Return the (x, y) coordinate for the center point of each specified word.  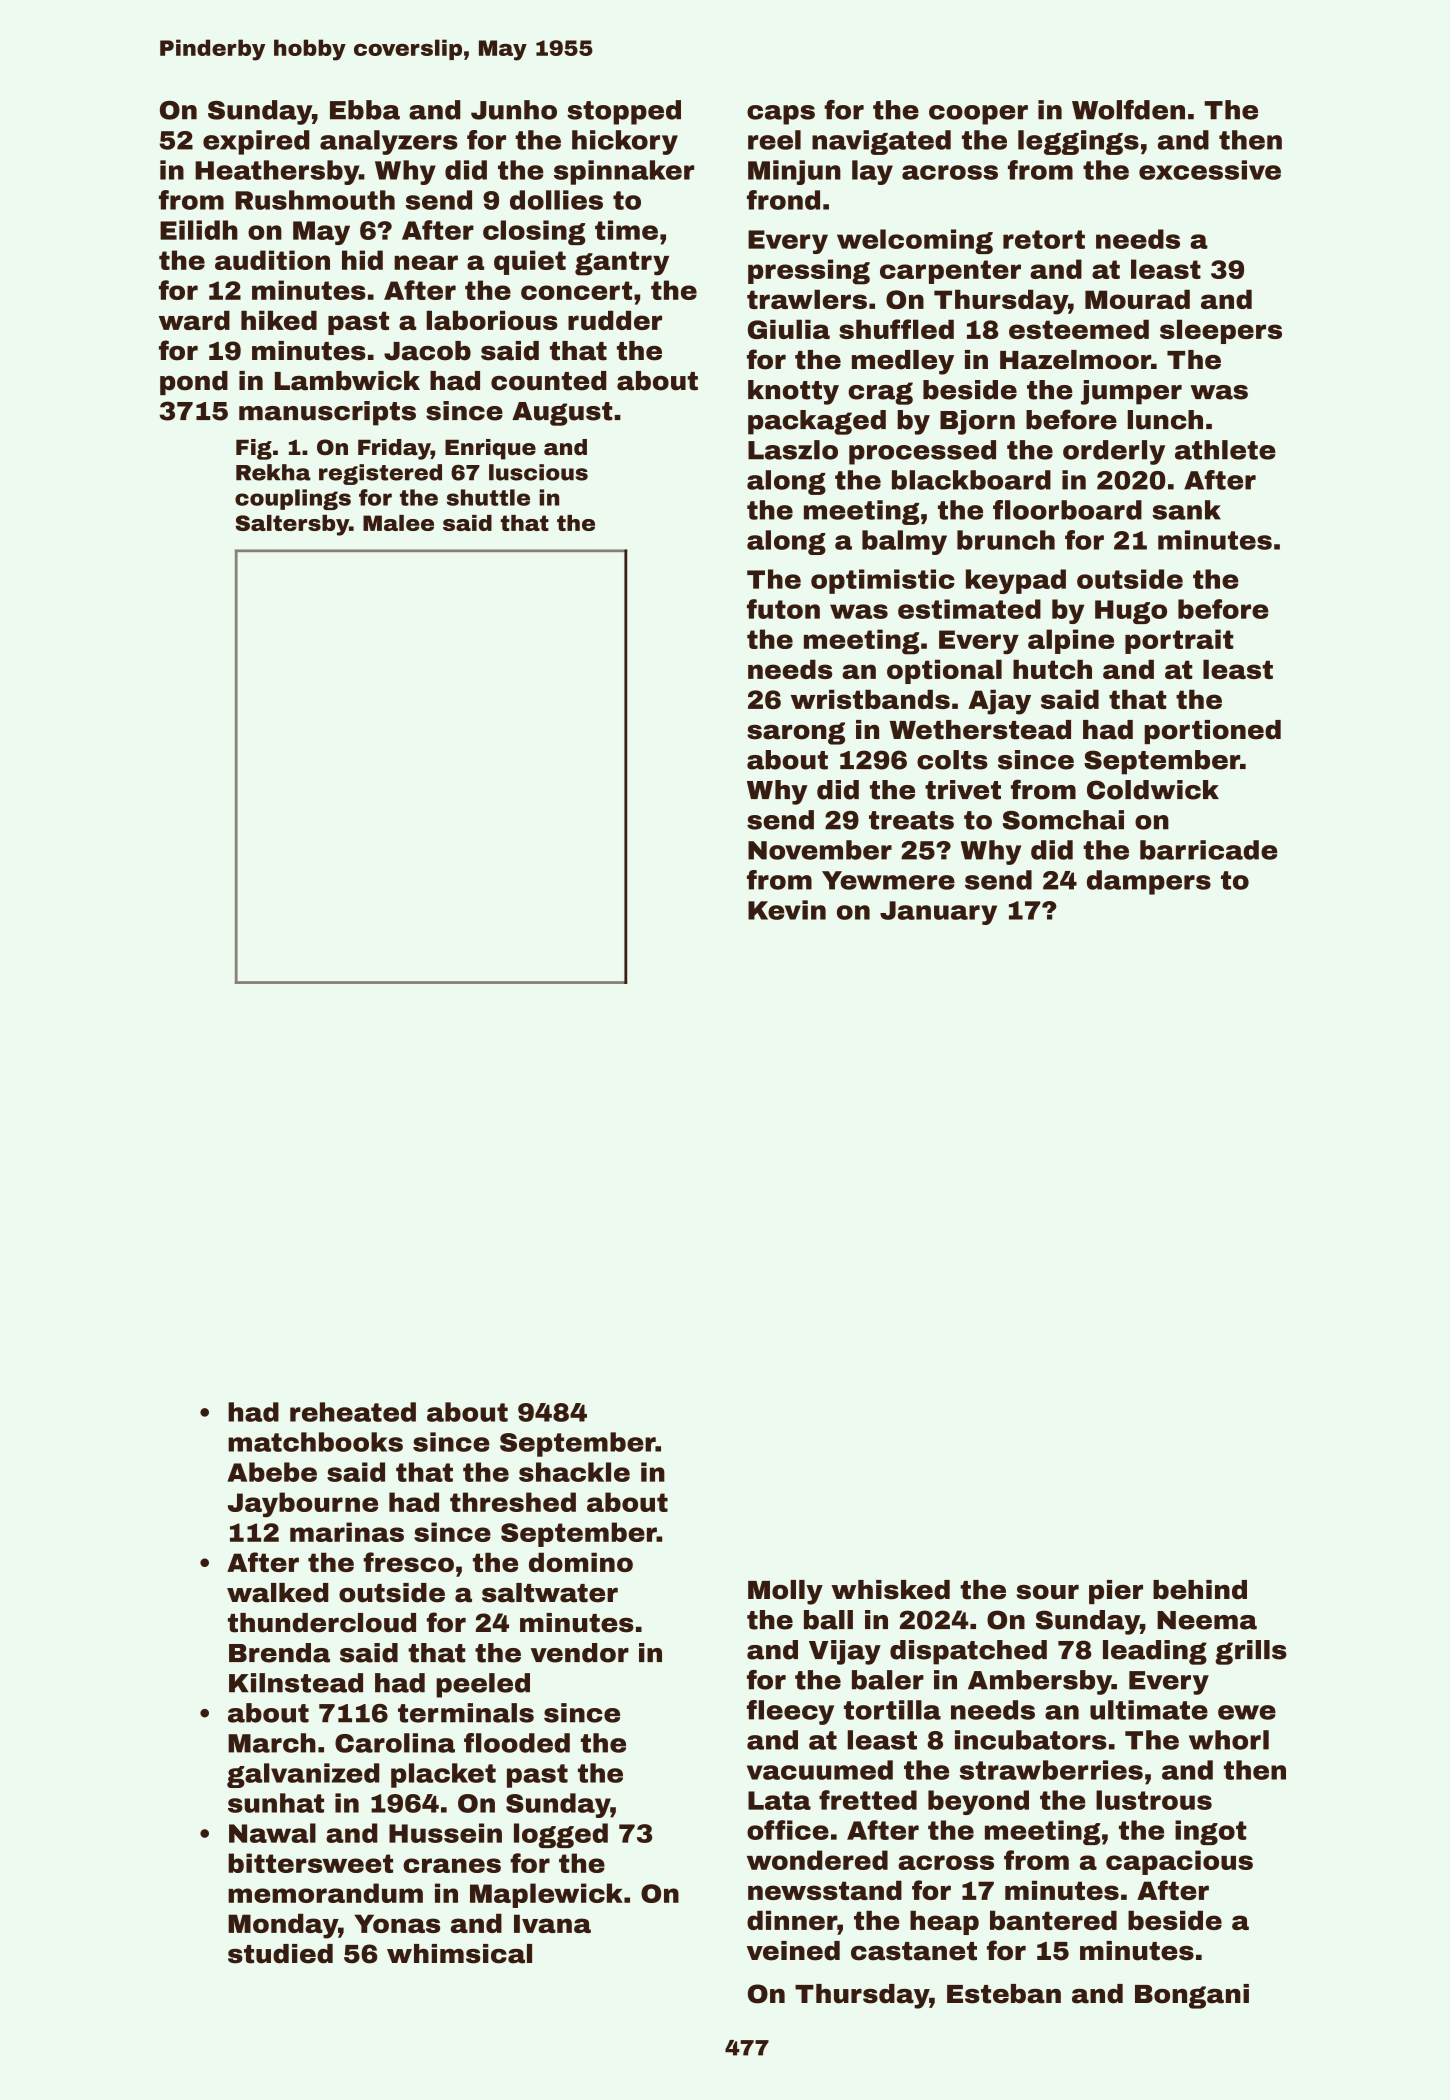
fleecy (790, 1712)
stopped (624, 112)
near (426, 262)
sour (1047, 1592)
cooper (978, 115)
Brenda (279, 1653)
